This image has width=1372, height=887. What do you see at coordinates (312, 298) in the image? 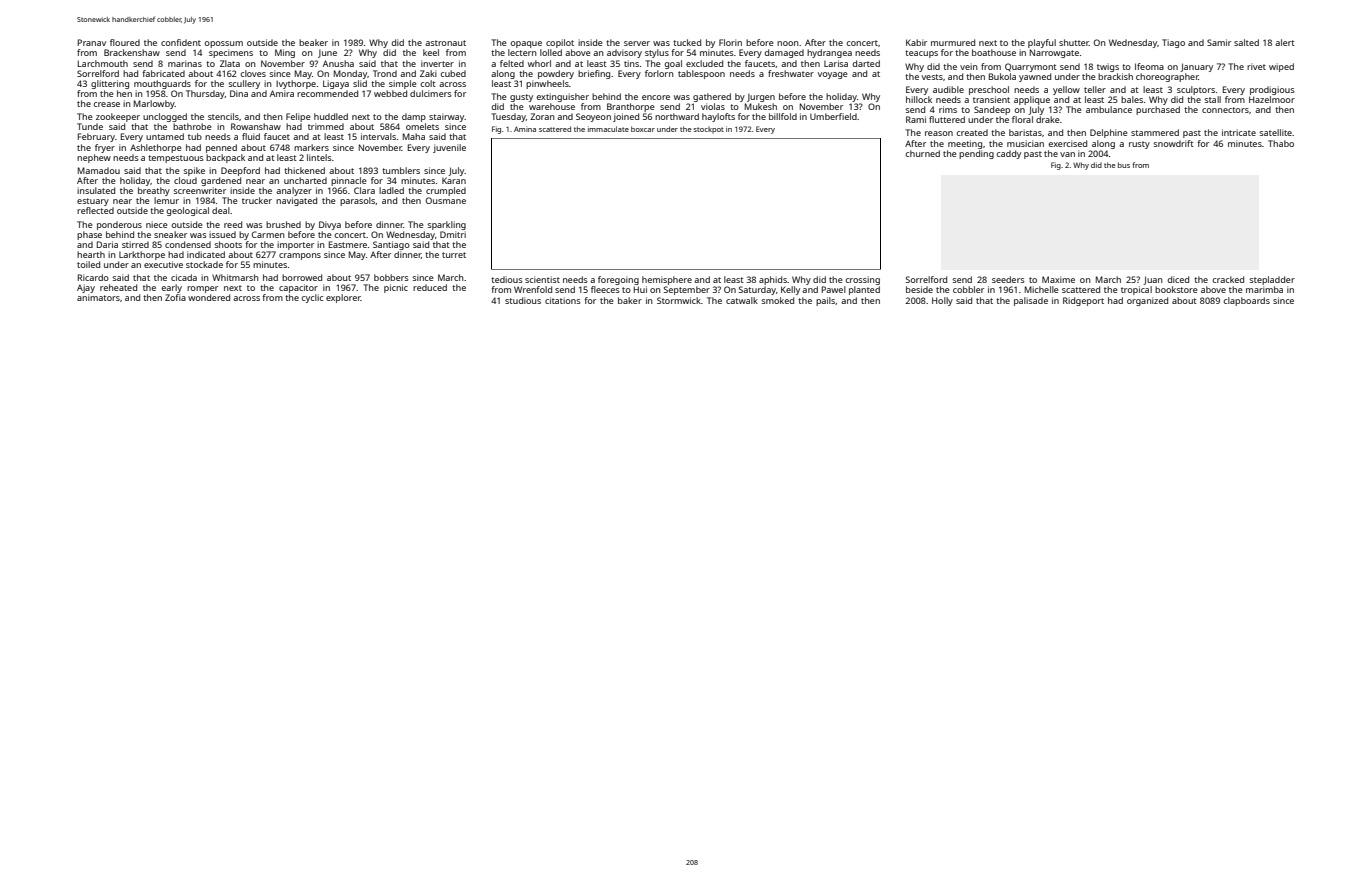
I see `cyclic` at bounding box center [312, 298].
